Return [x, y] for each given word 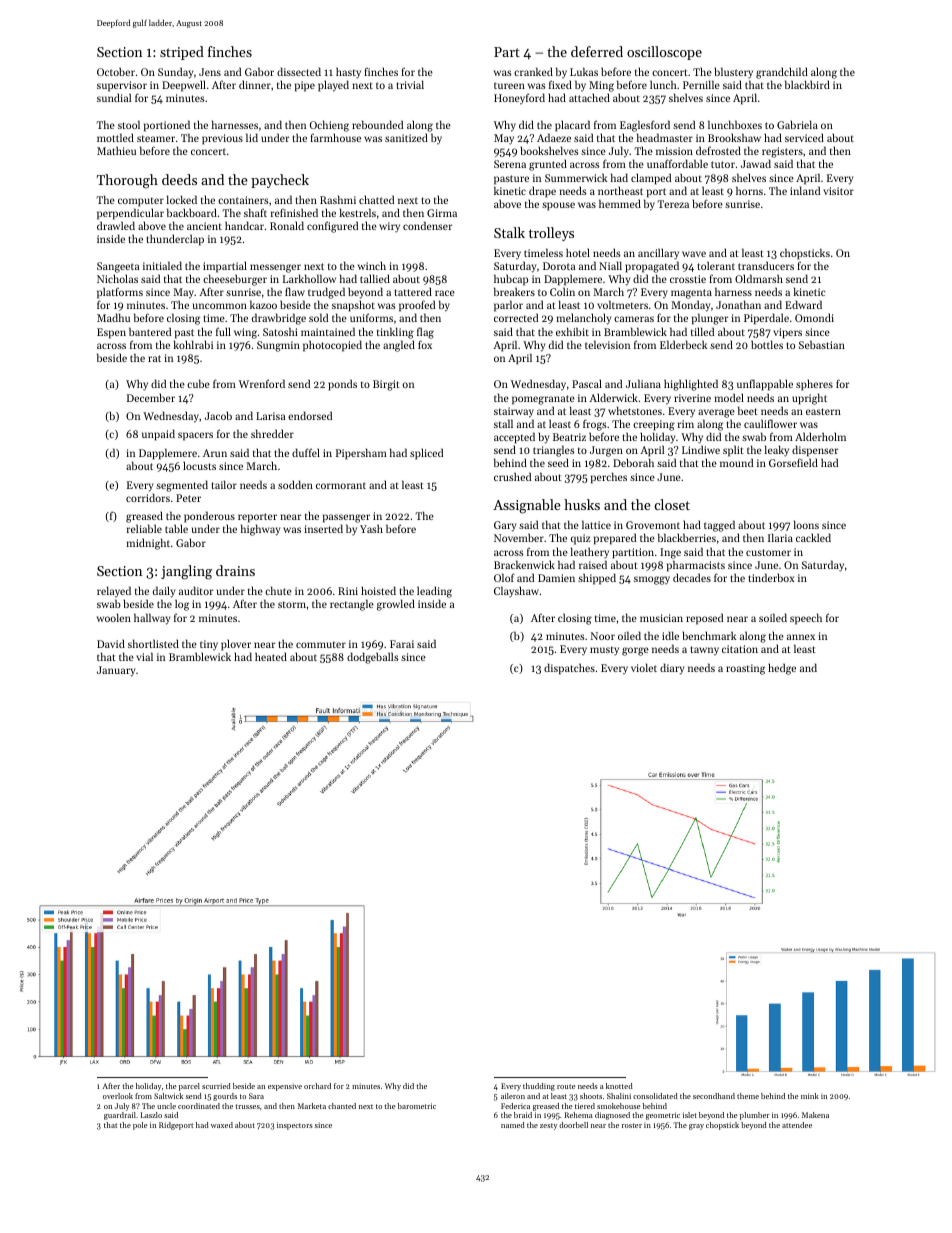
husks [582, 504]
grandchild [782, 73]
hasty [348, 73]
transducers [766, 265]
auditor [196, 590]
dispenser [815, 451]
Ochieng [329, 126]
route [566, 1086]
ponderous [209, 517]
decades [692, 577]
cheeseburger [235, 280]
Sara [256, 1096]
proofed [417, 306]
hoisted [378, 590]
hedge [782, 669]
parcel [189, 1087]
